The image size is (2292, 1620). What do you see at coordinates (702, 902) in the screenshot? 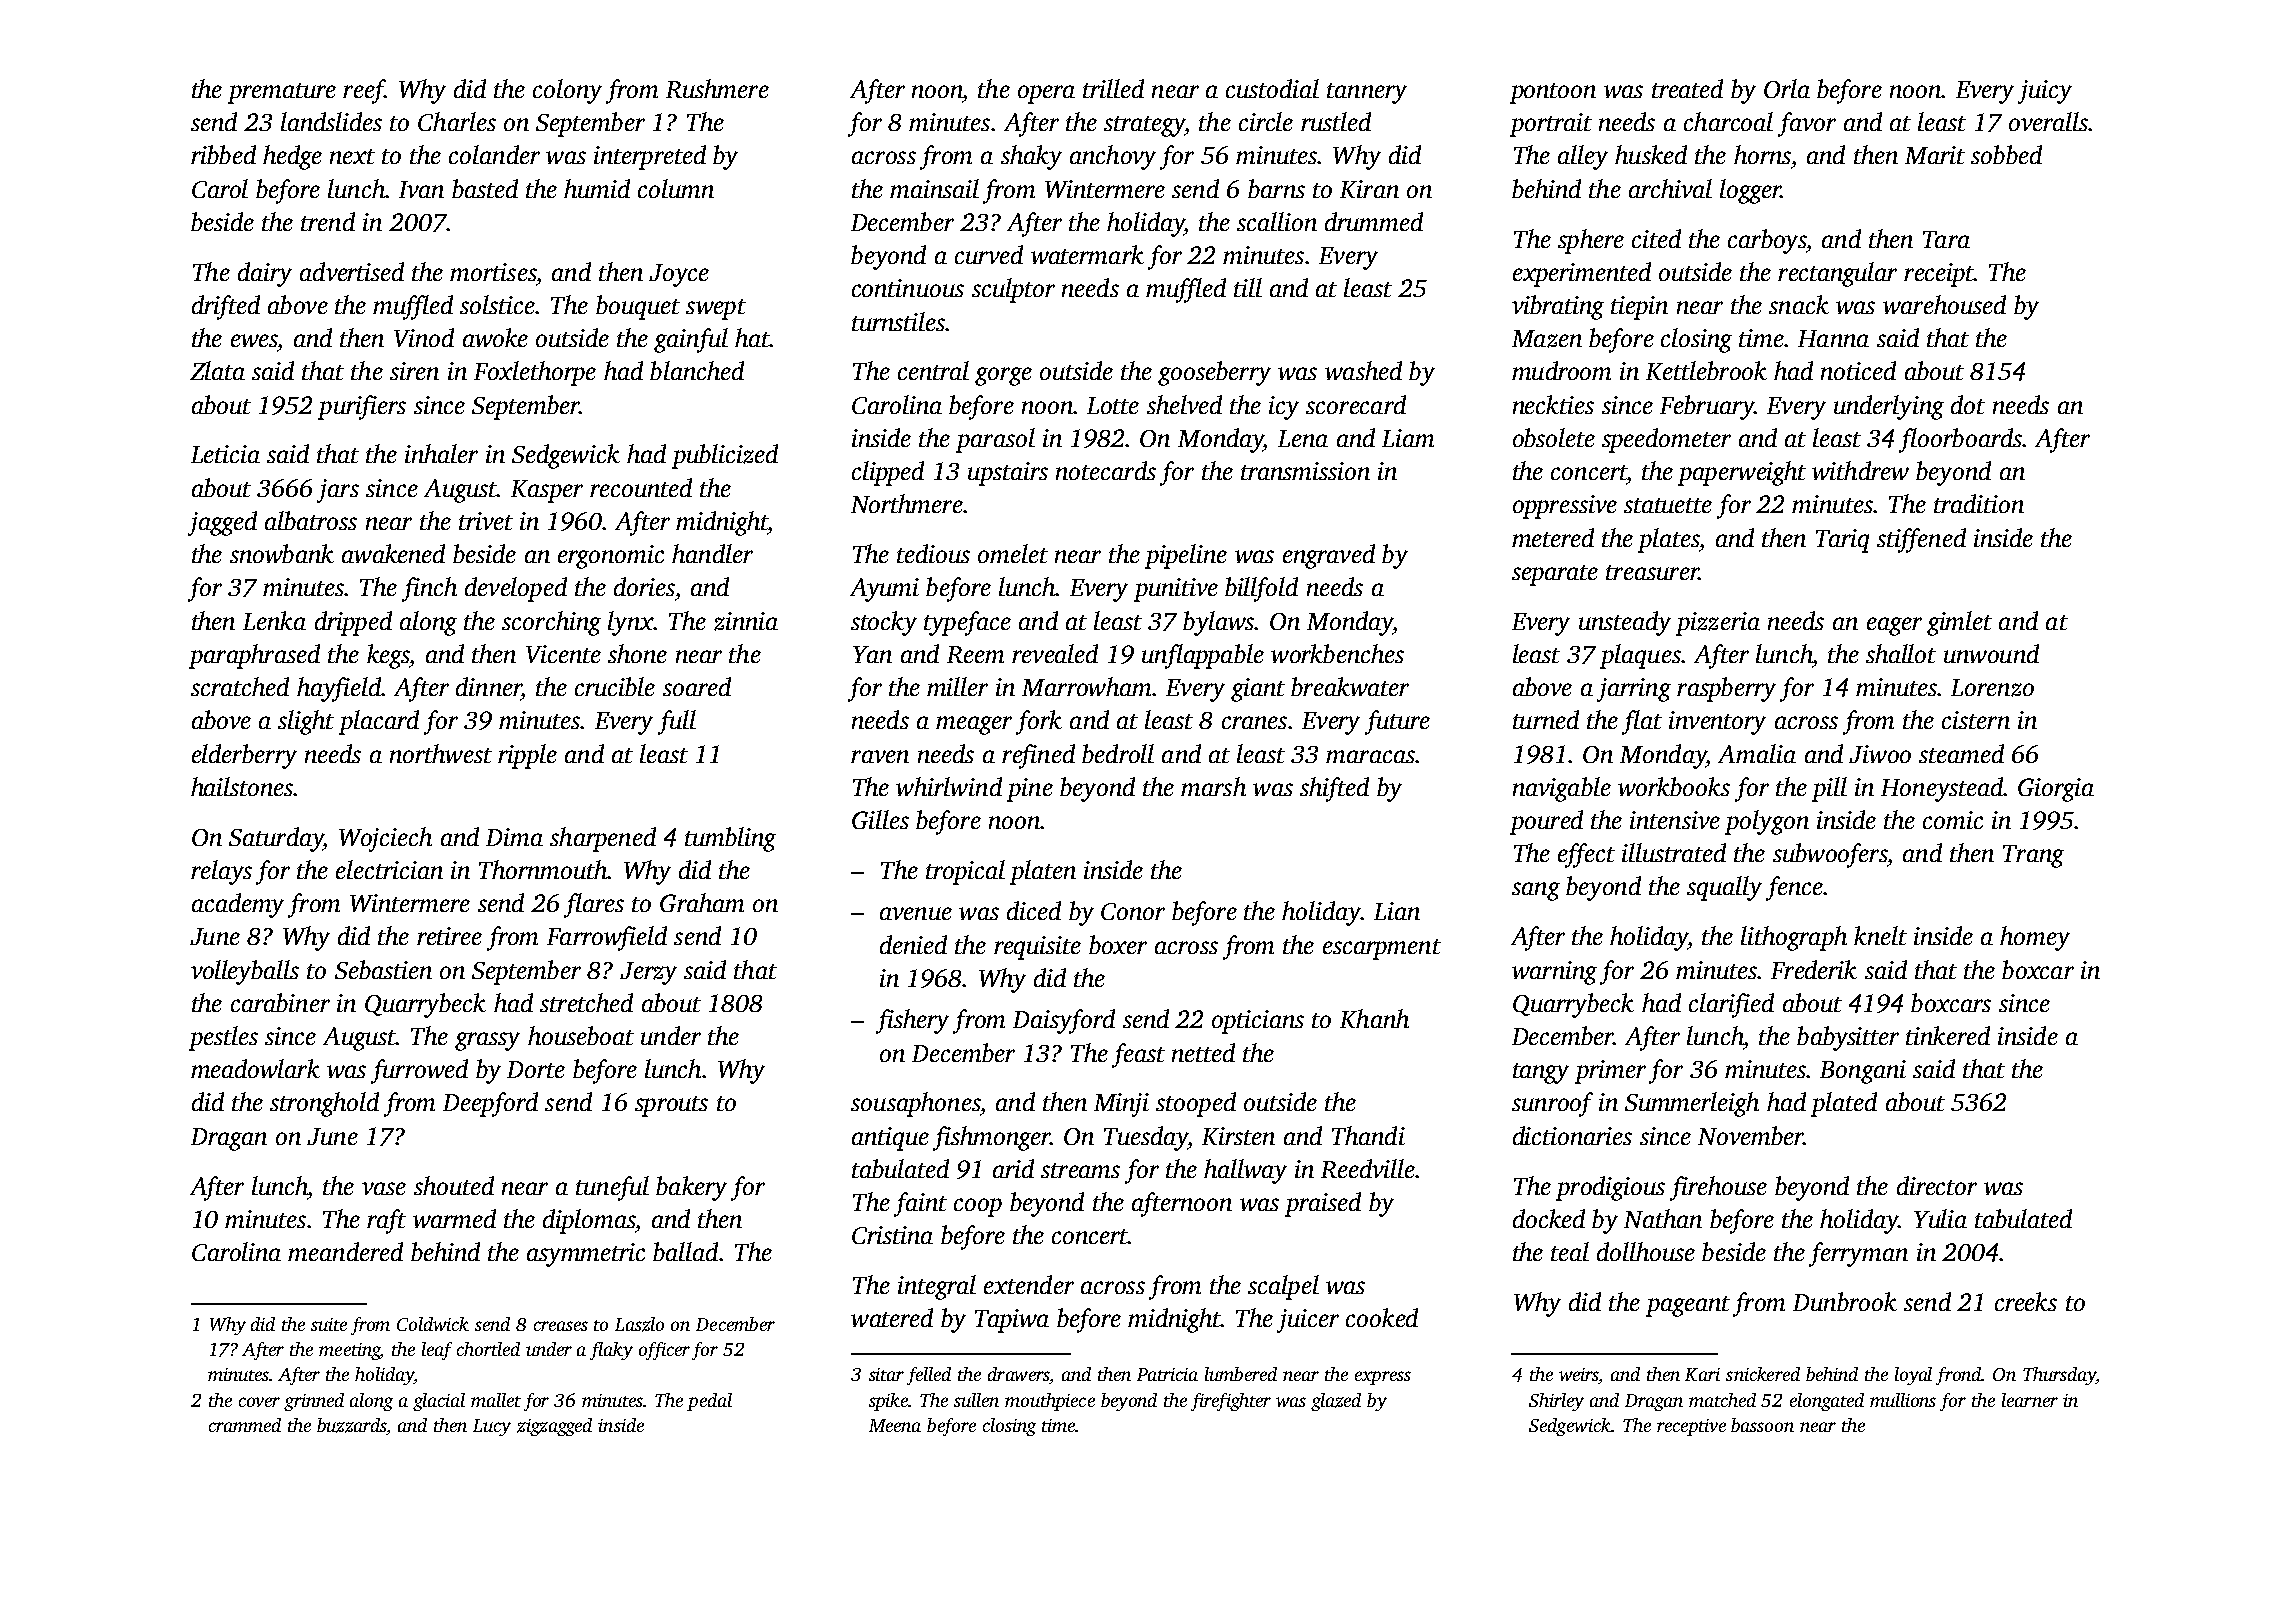
I see `Graham` at bounding box center [702, 902].
